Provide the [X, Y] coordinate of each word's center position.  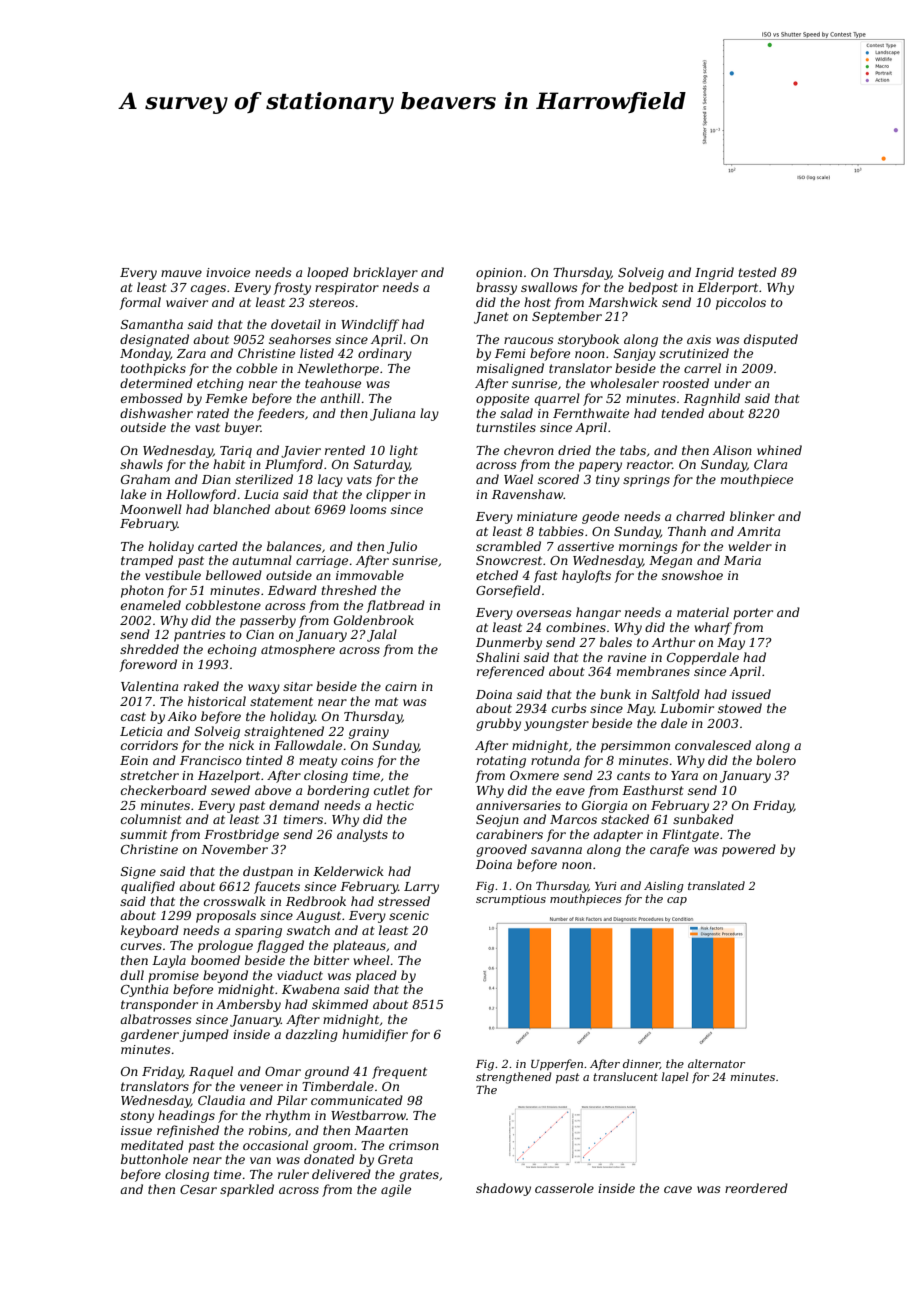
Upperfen [557, 1065]
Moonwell [151, 509]
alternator [716, 1063]
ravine [627, 657]
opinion [499, 274]
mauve [181, 273]
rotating [501, 762]
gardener [150, 1035]
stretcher [149, 775]
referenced [511, 672]
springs [646, 481]
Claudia [221, 1100]
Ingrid [714, 273]
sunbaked [703, 819]
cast [133, 716]
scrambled [508, 546]
